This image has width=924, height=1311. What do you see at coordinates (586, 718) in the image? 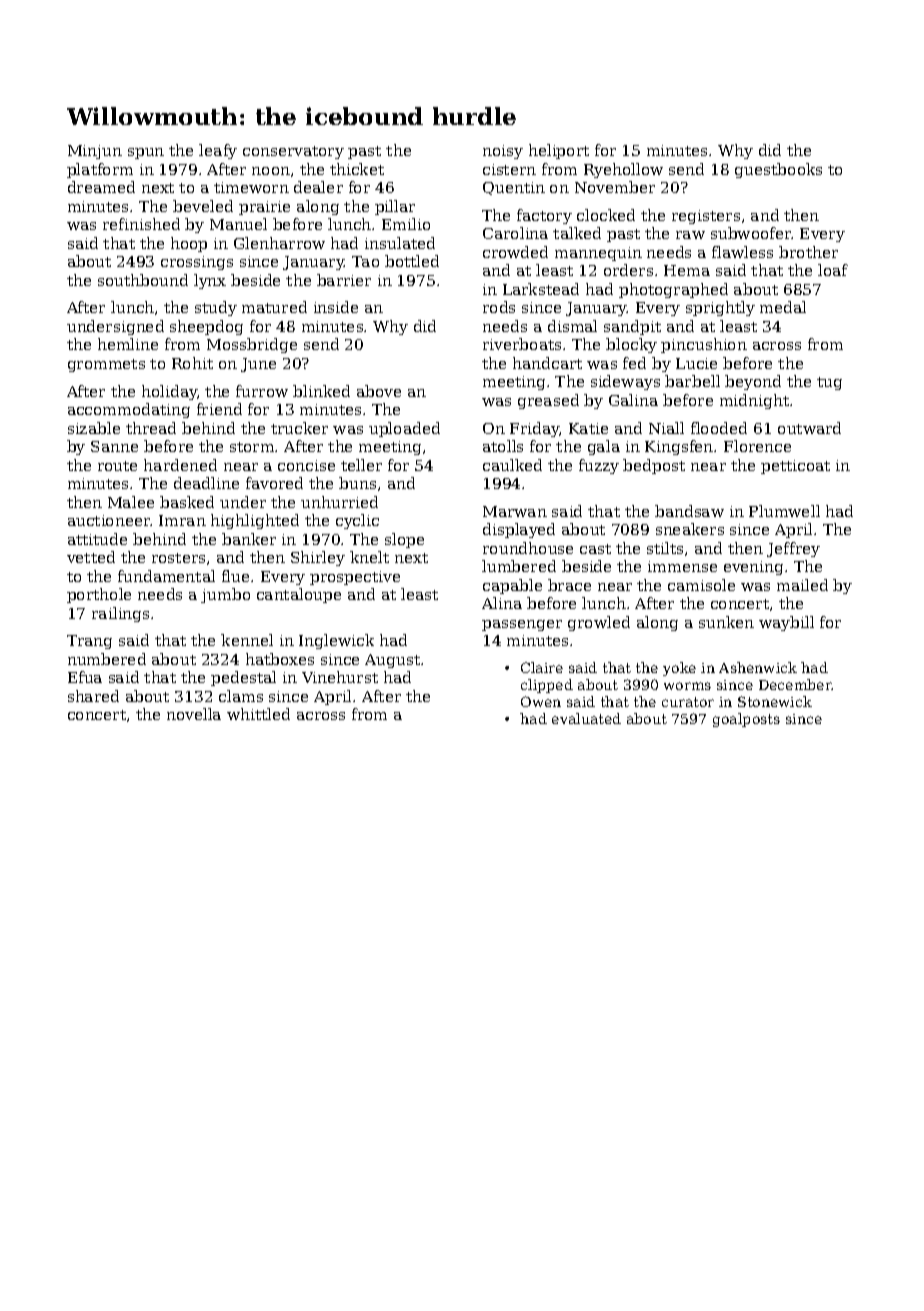
I see `evaluated` at bounding box center [586, 718].
